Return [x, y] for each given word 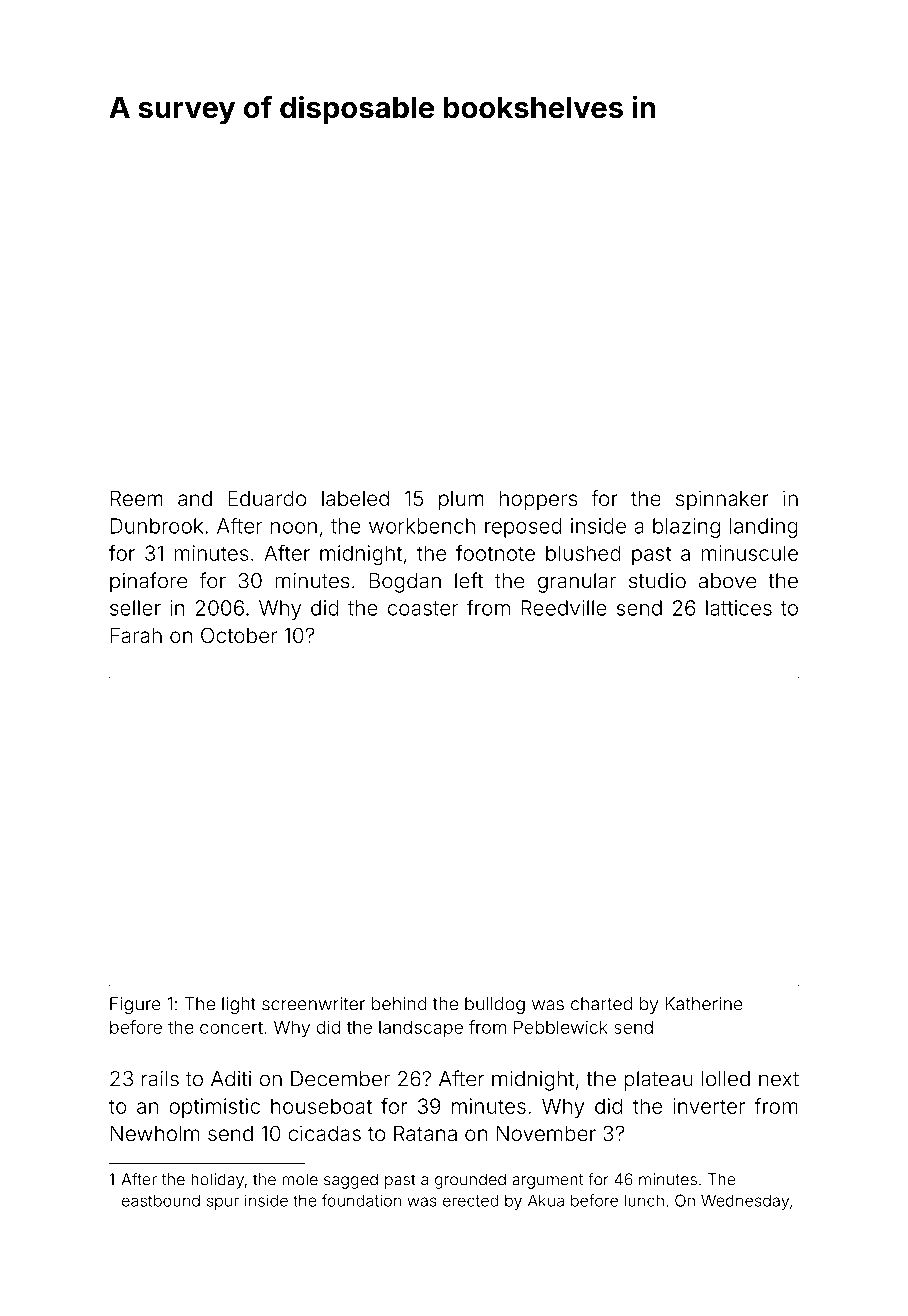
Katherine [704, 1004]
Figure [135, 1005]
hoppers [538, 501]
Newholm [155, 1133]
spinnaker [722, 500]
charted [601, 1004]
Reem [137, 498]
